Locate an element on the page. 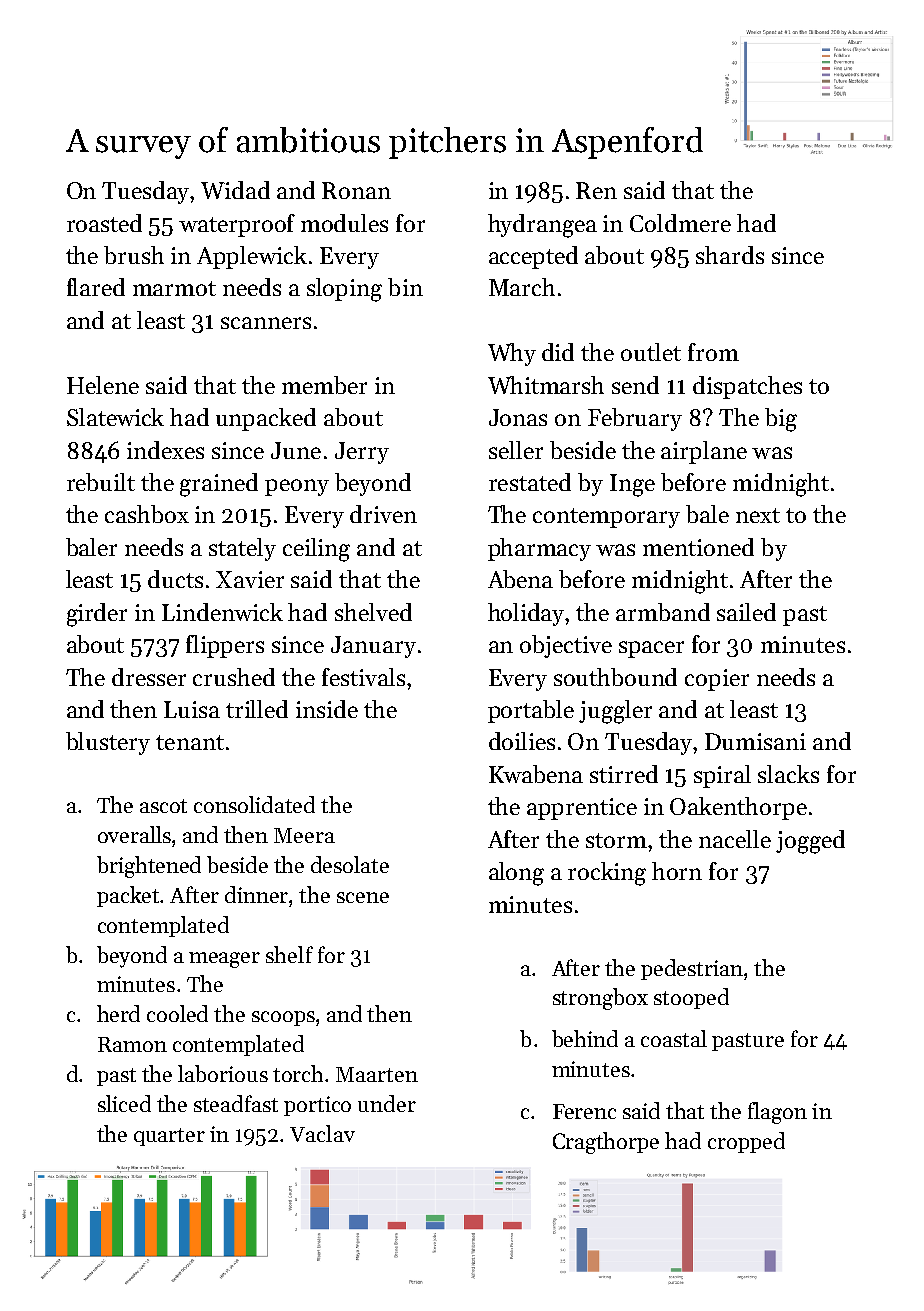 The image size is (924, 1311). quarter is located at coordinates (169, 1137).
